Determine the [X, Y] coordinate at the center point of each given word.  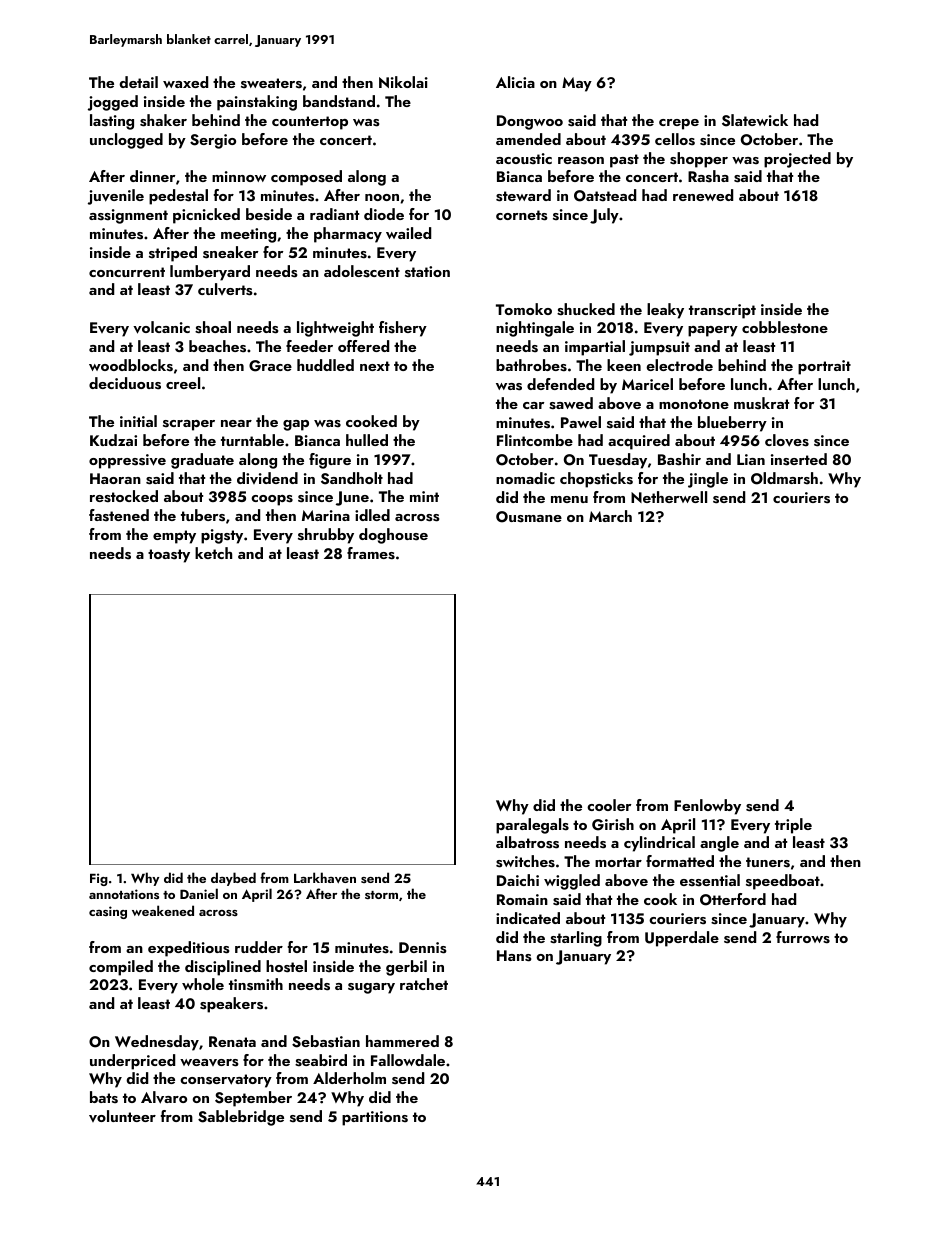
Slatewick [755, 120]
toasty [169, 556]
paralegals [532, 826]
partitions [375, 1118]
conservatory [226, 1081]
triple [793, 826]
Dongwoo [530, 122]
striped [173, 254]
